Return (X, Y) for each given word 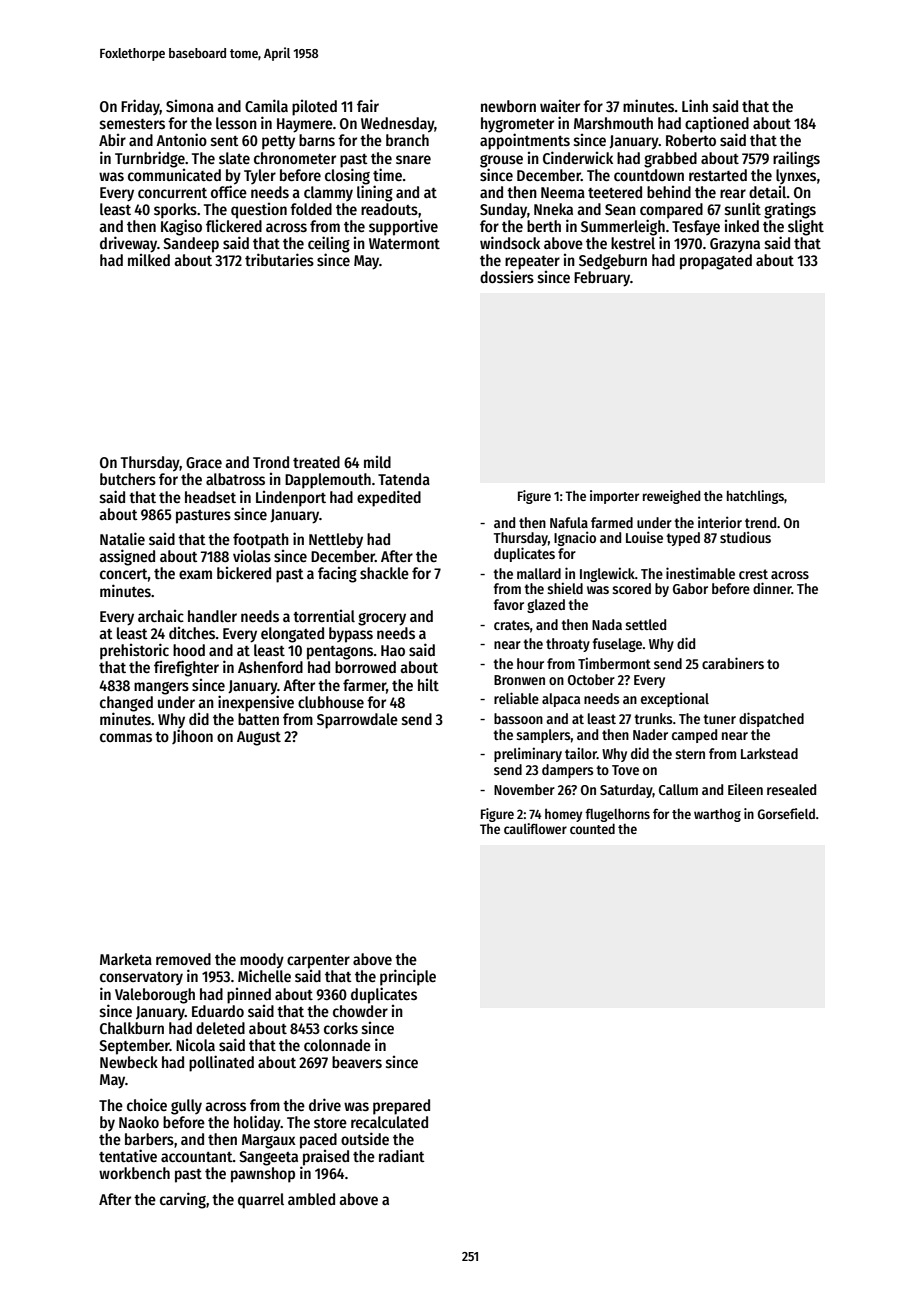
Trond (271, 462)
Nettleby (336, 541)
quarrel (261, 1201)
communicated (174, 175)
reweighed (672, 497)
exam (195, 574)
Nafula (569, 522)
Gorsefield (786, 813)
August (259, 738)
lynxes (796, 176)
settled (646, 624)
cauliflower (535, 828)
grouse (501, 161)
